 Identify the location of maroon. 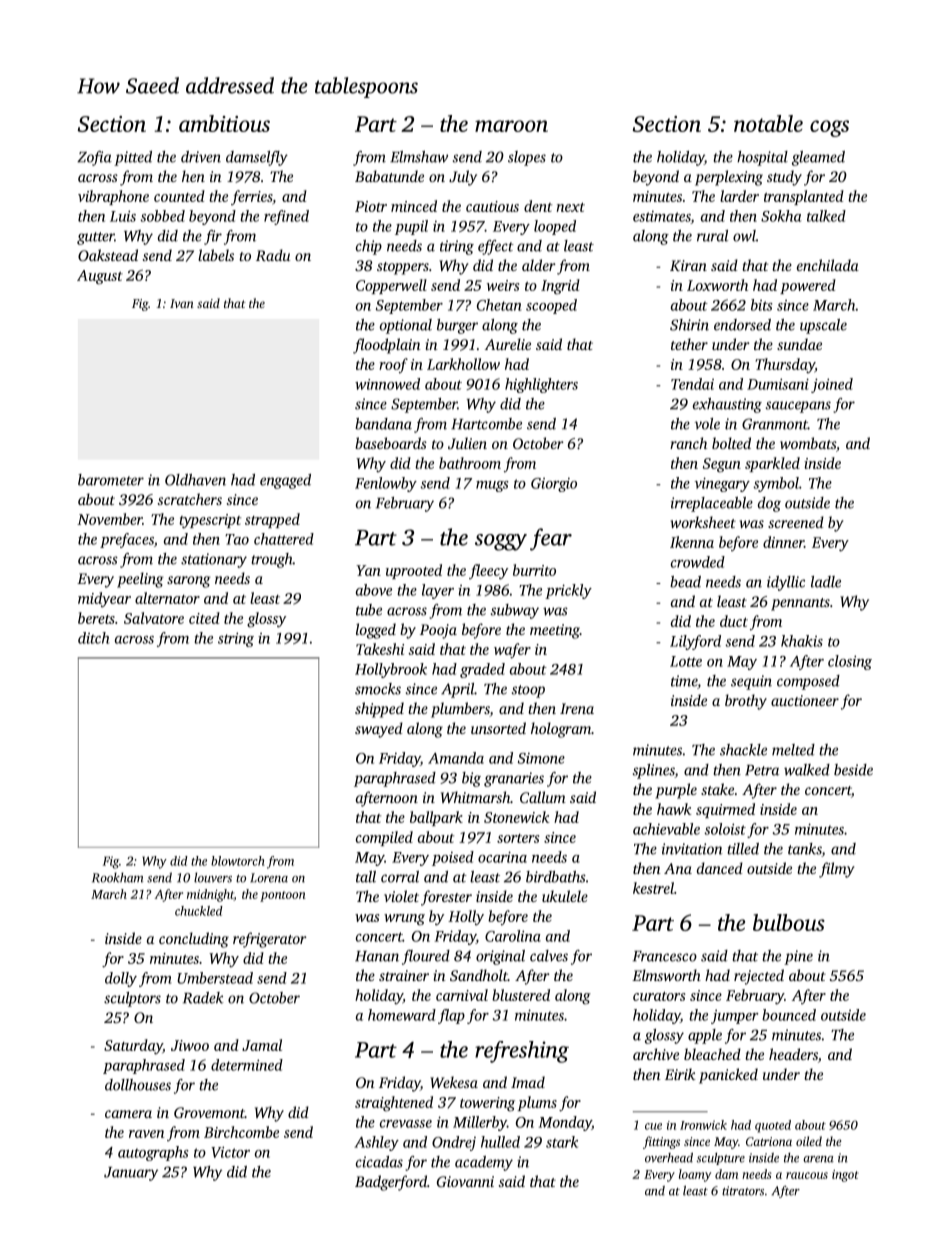
(511, 126).
